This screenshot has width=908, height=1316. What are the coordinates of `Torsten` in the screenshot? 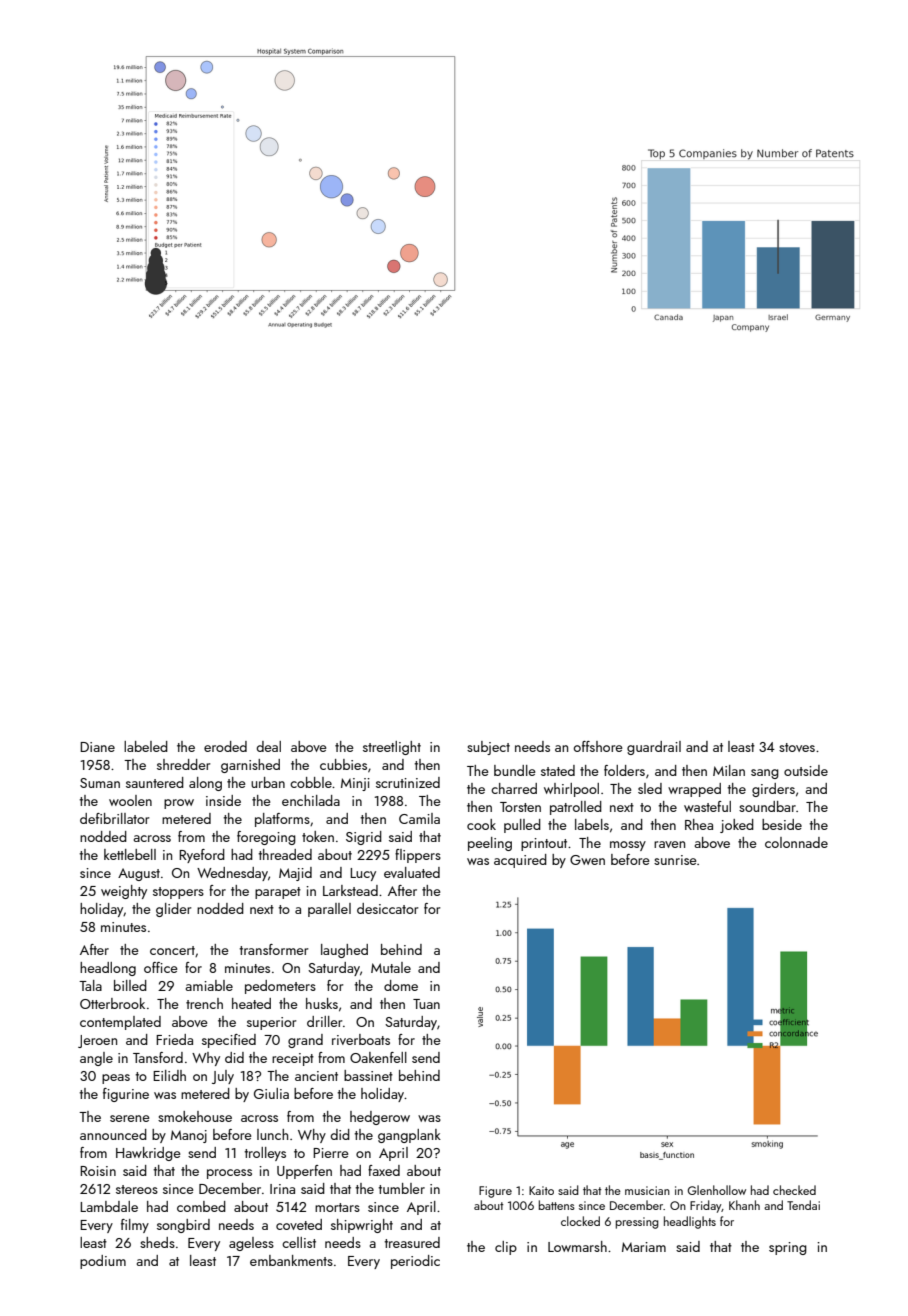 It's located at (520, 807).
